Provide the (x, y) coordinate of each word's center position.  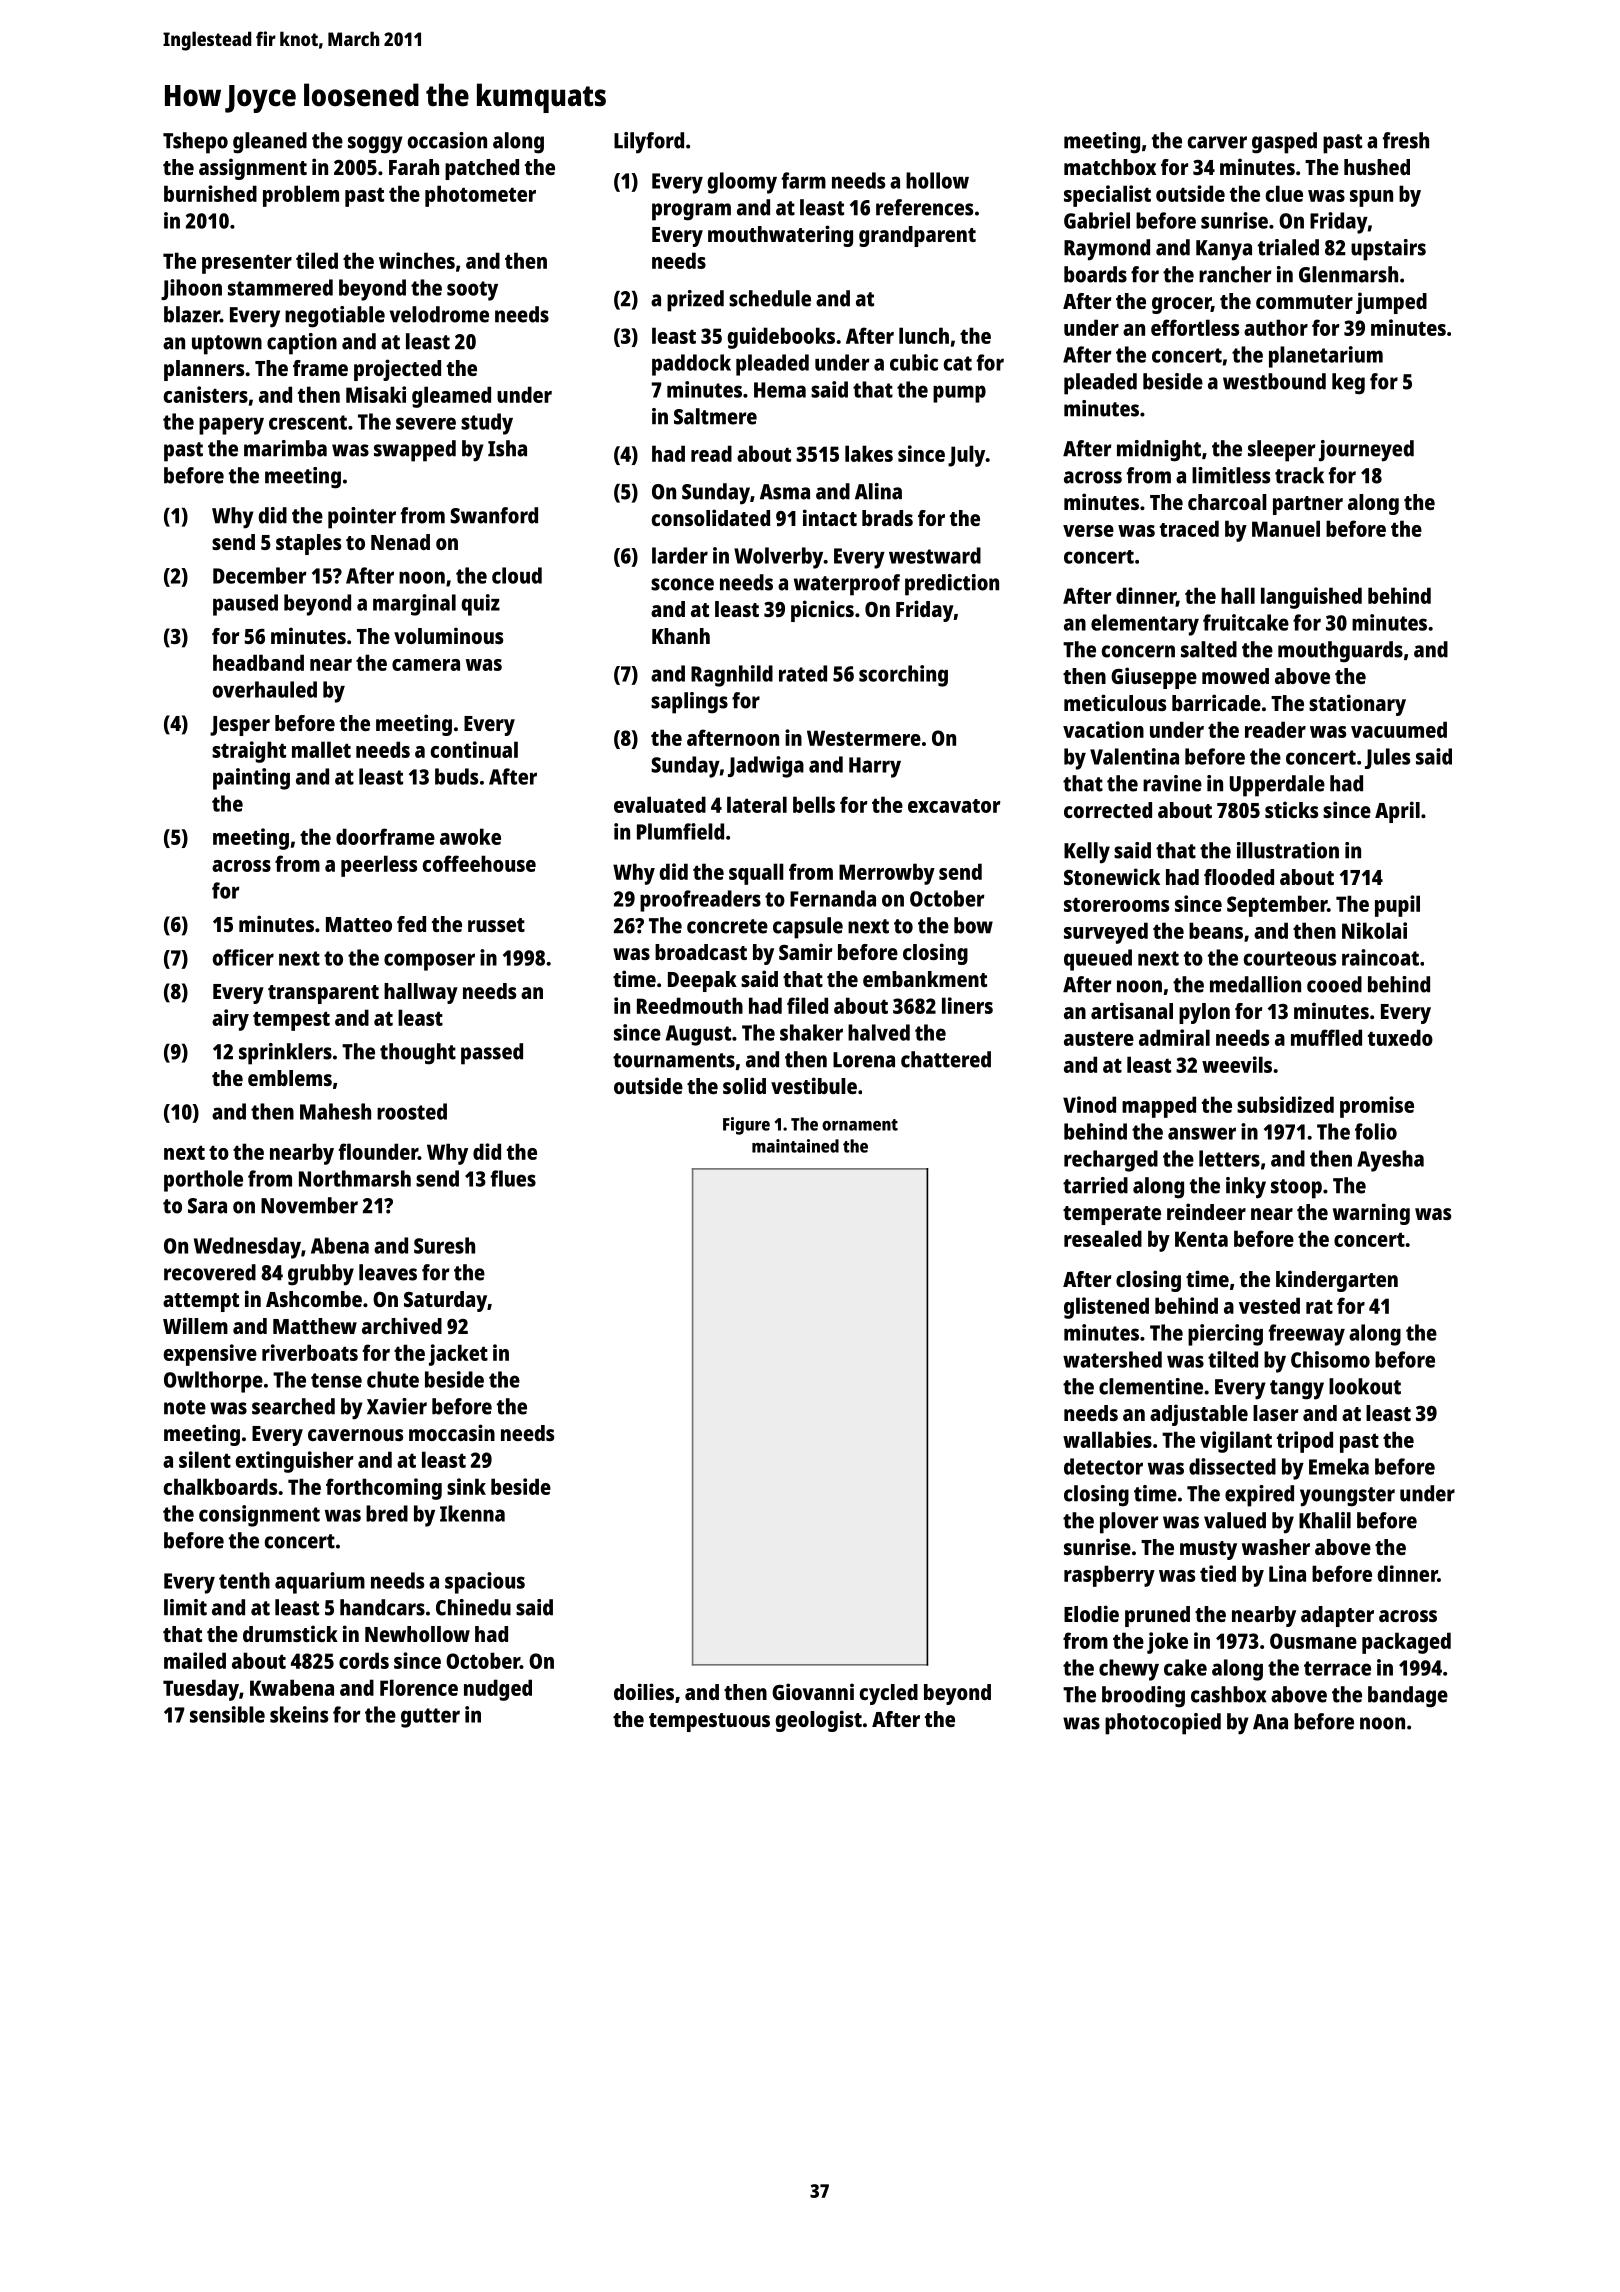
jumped (1391, 303)
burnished (210, 193)
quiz (480, 605)
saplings (689, 703)
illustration (1288, 850)
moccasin (452, 1432)
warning (1371, 1214)
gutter (430, 1718)
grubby (321, 1275)
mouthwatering (780, 236)
